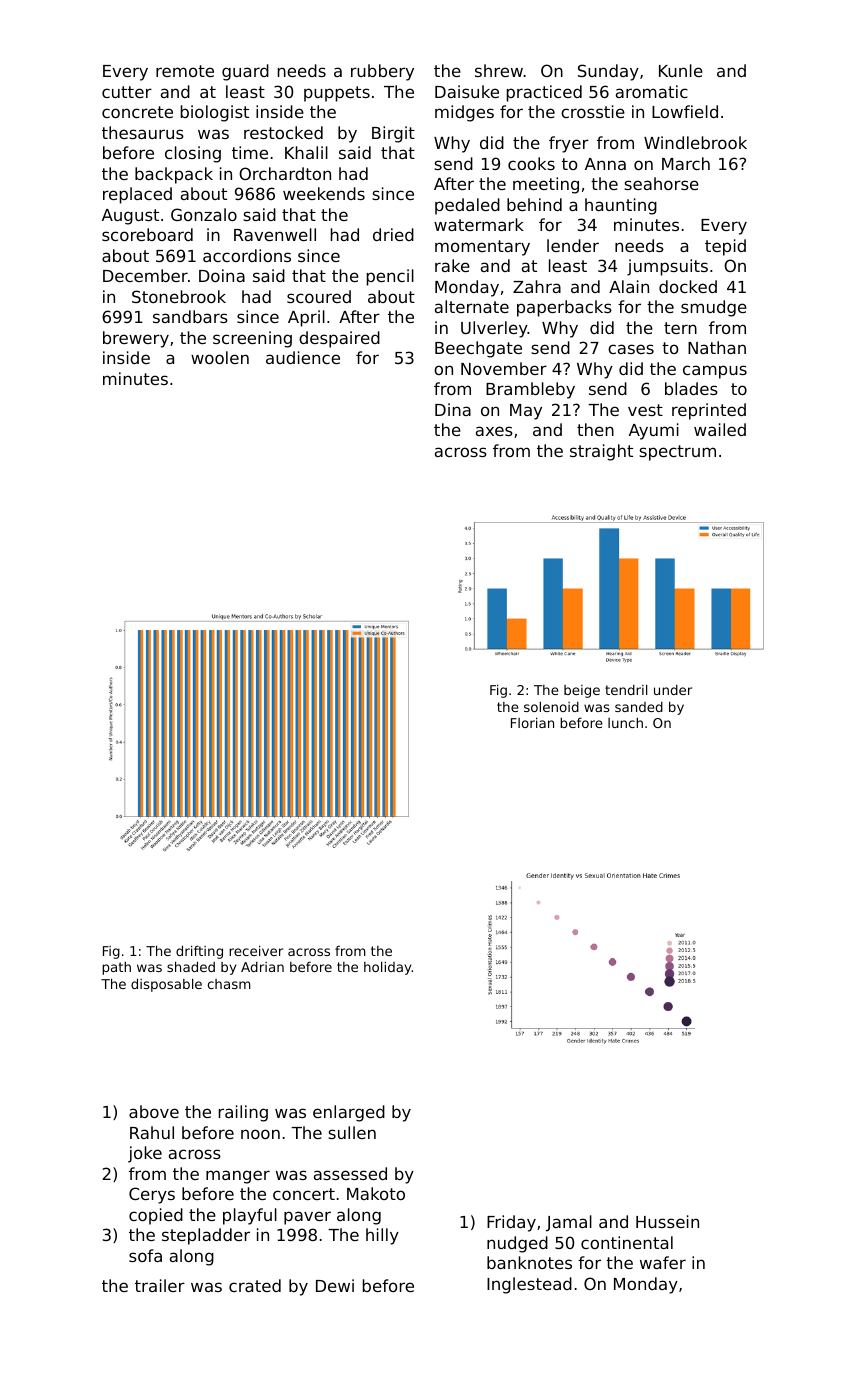 The image size is (849, 1400). I want to click on wafer, so click(663, 1262).
